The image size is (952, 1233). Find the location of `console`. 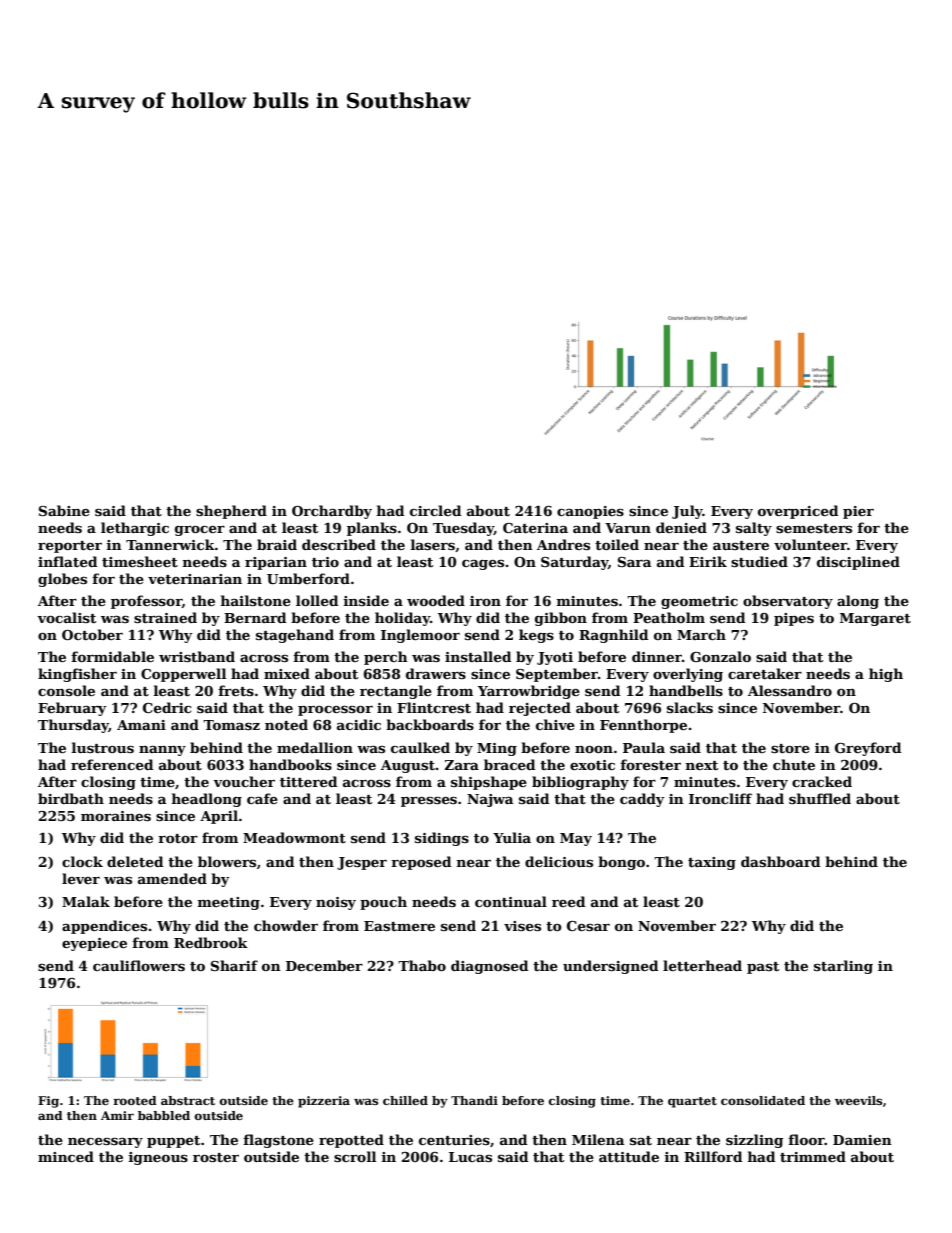

console is located at coordinates (66, 690).
